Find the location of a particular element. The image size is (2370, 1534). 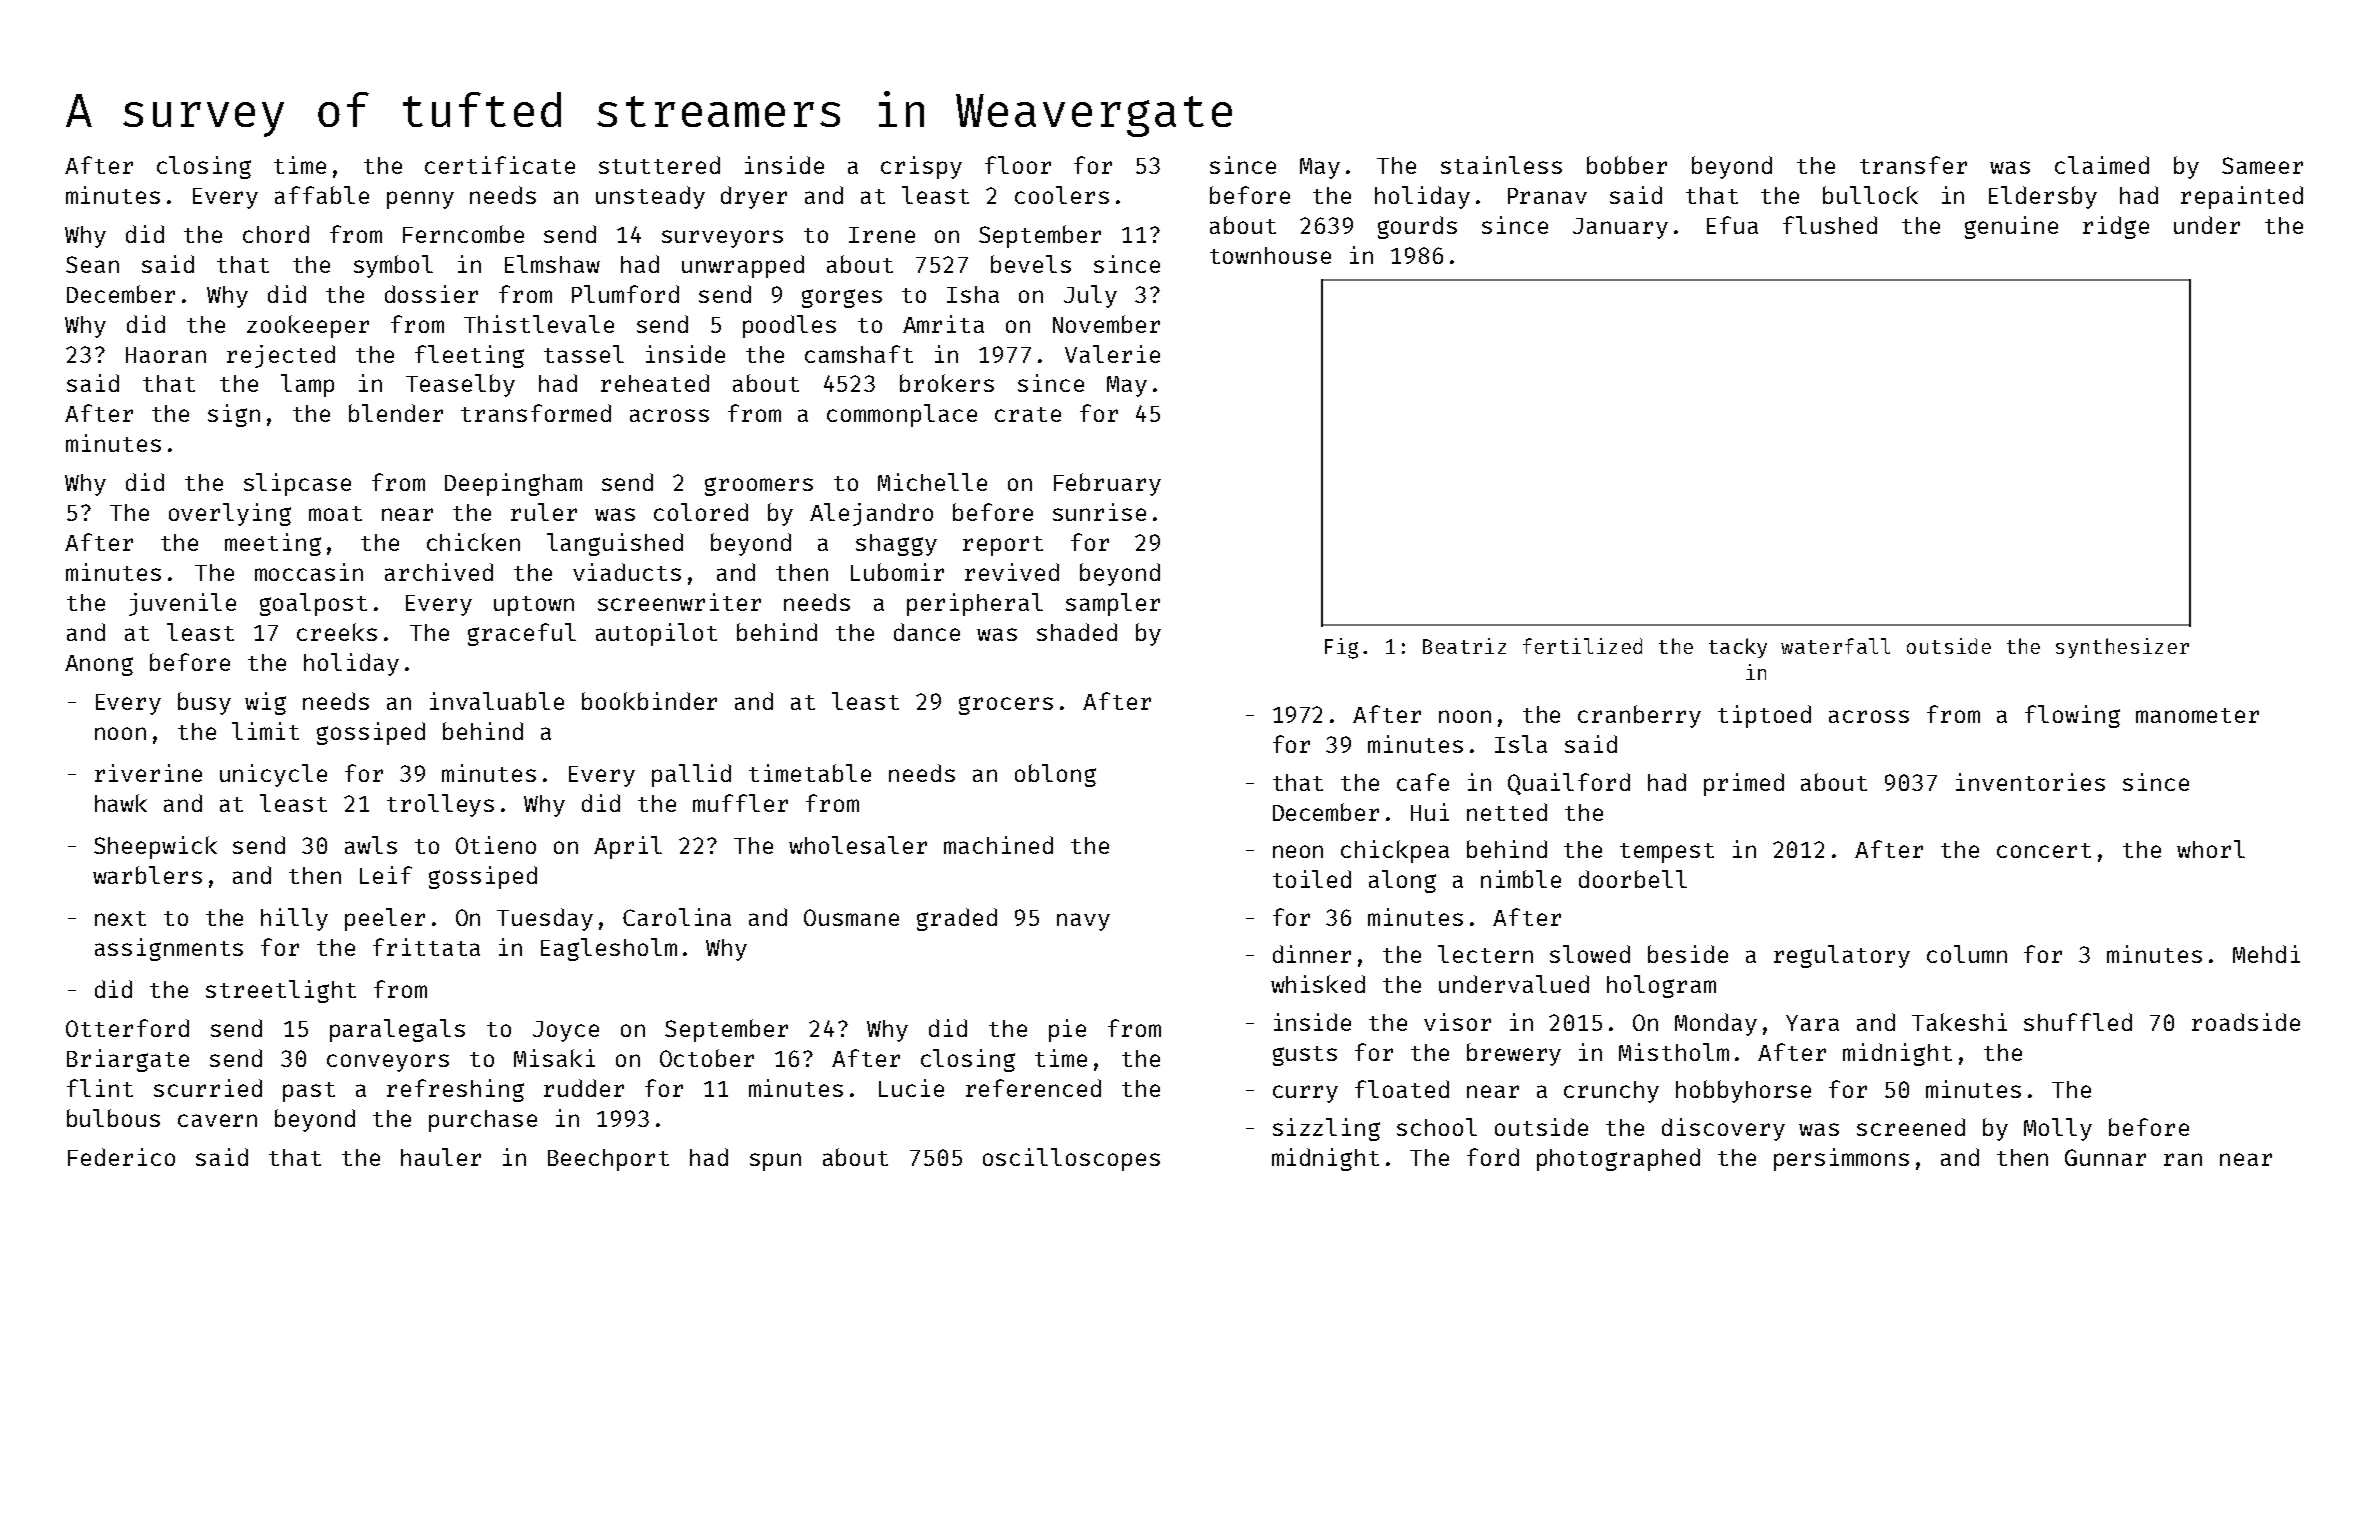

flushed is located at coordinates (1830, 225).
